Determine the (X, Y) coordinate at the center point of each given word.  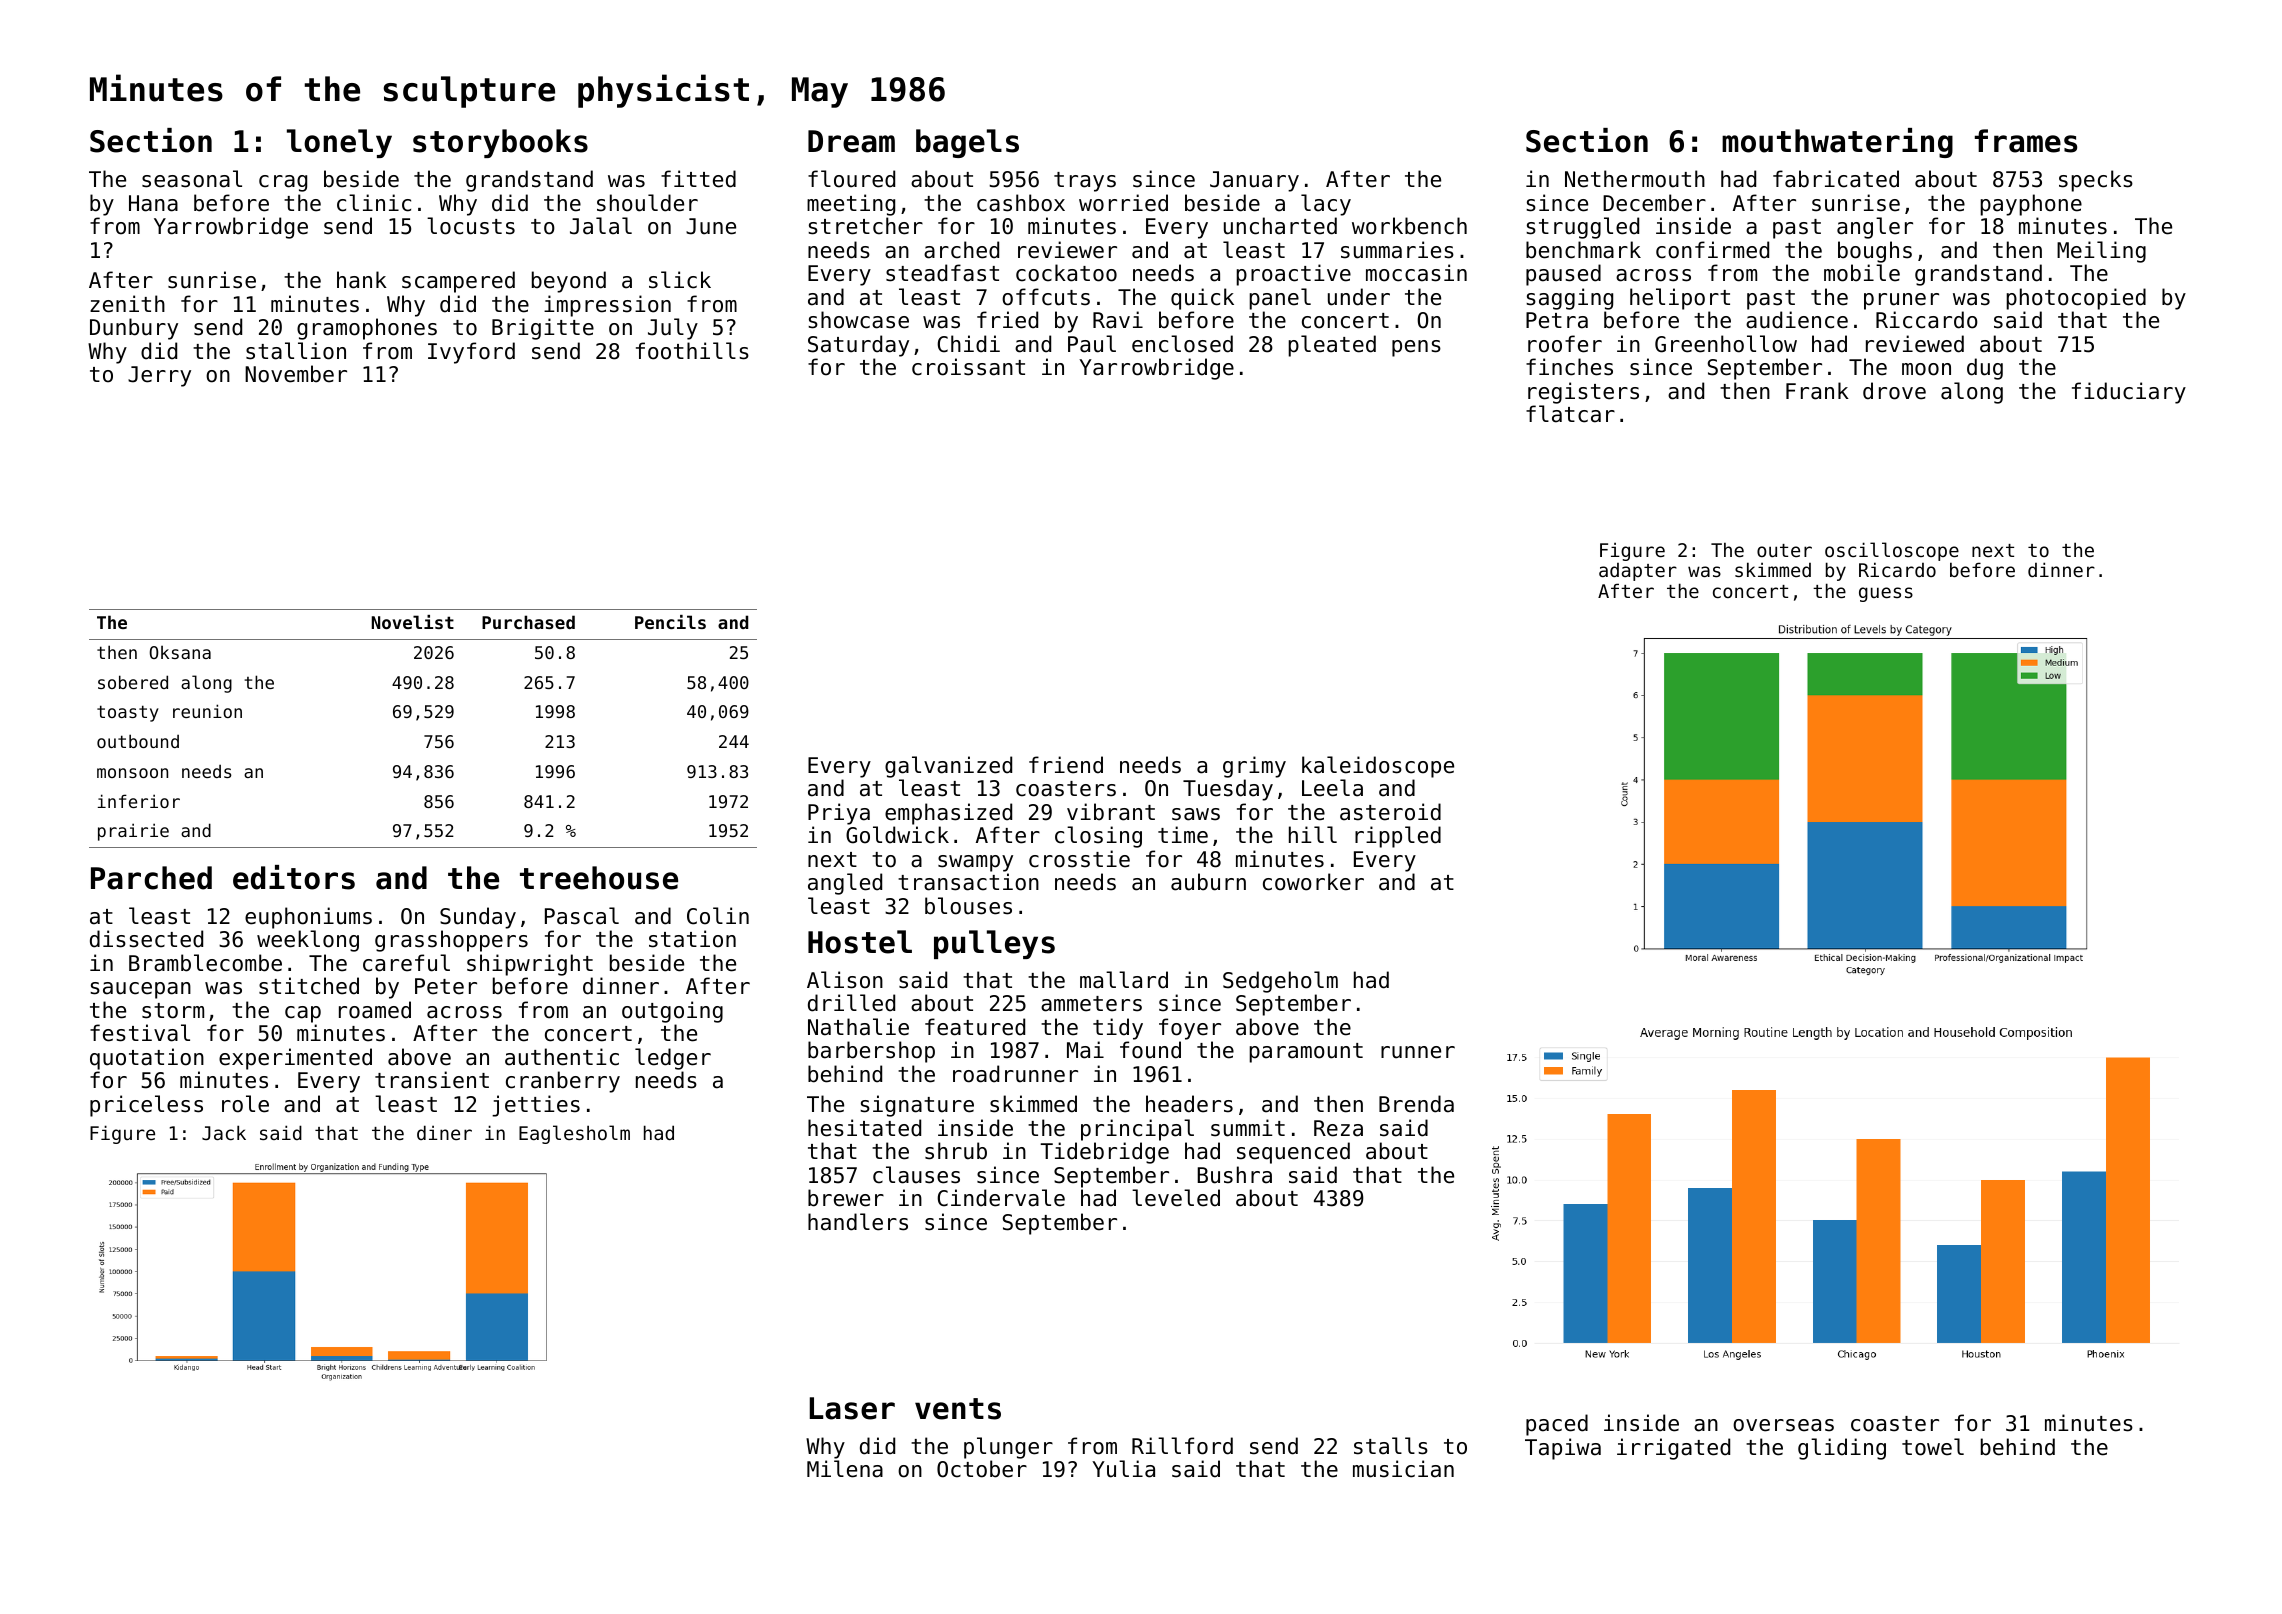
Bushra (1234, 1175)
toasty (128, 713)
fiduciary (2129, 393)
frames (2026, 141)
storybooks (500, 143)
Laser (852, 1408)
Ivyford (471, 353)
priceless (146, 1106)
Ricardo (1897, 569)
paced (1557, 1425)
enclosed (1182, 344)
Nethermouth (1635, 179)
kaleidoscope (1378, 767)
